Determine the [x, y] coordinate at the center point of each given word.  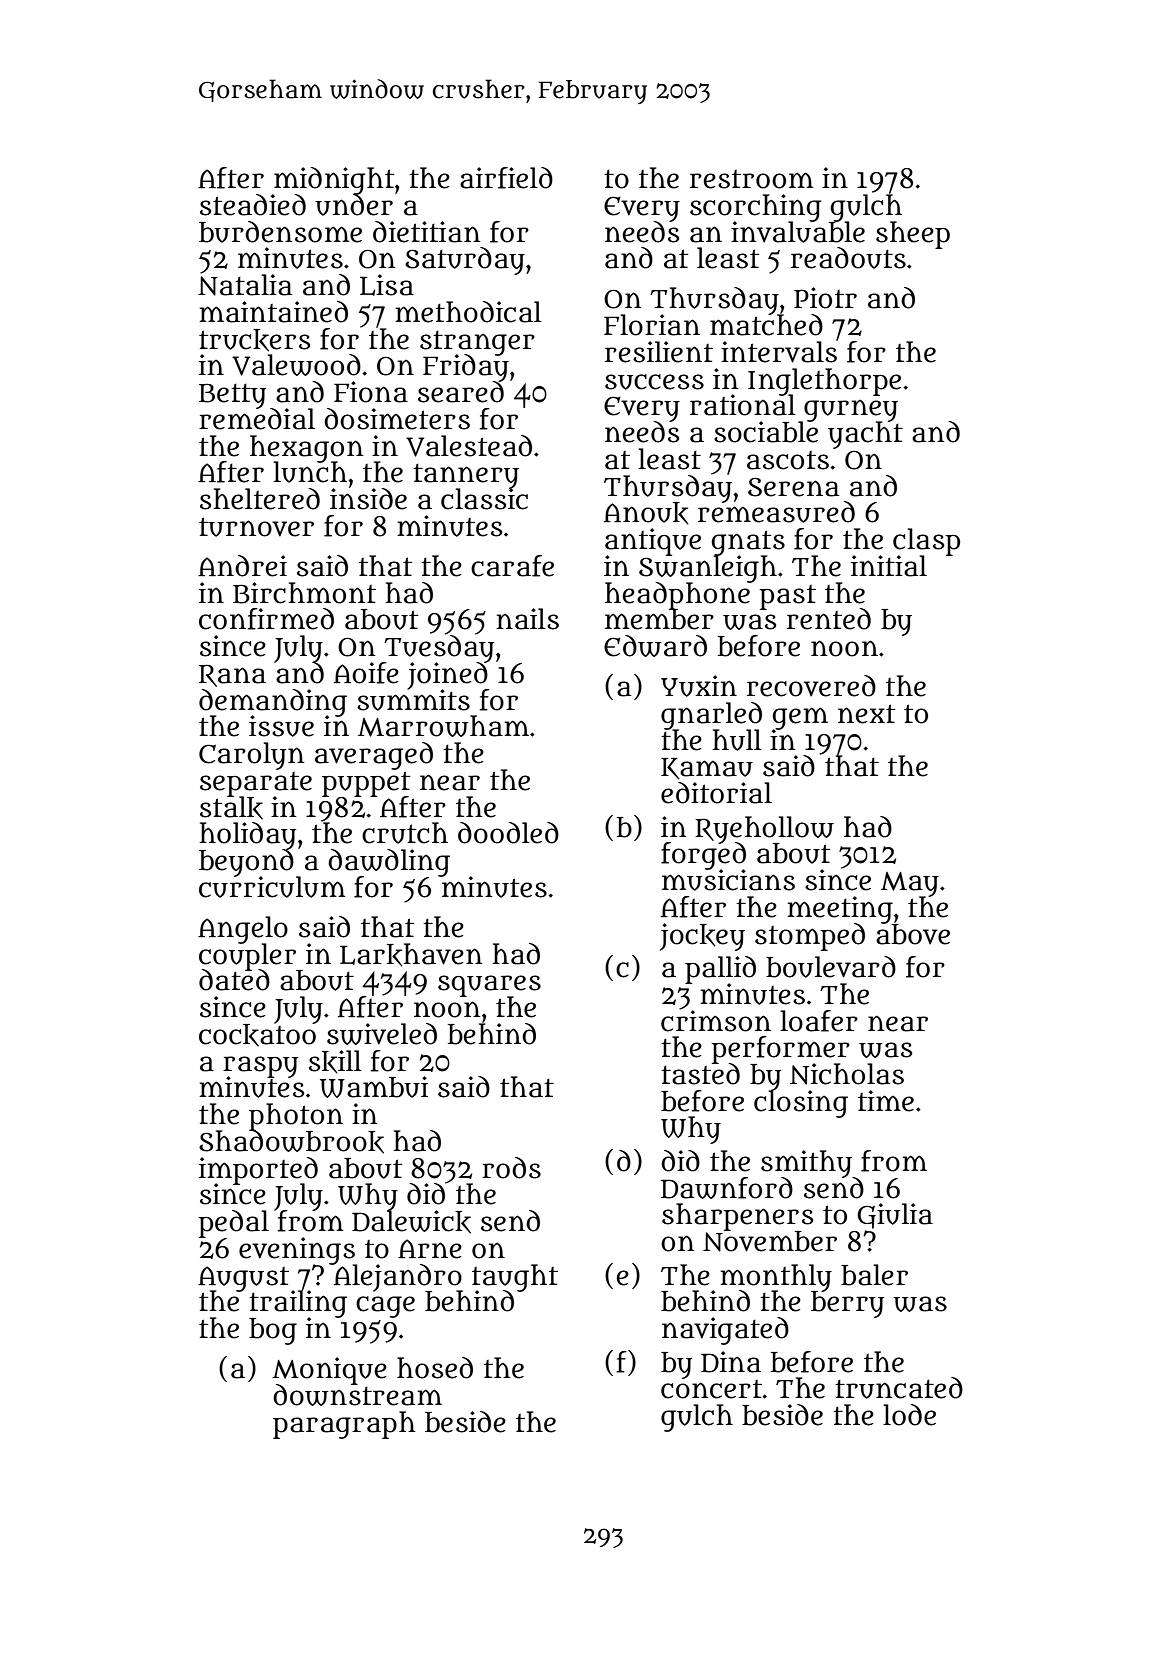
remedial [257, 419]
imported [258, 1170]
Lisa [387, 285]
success [654, 382]
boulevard [831, 967]
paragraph [344, 1425]
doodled [508, 833]
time [886, 1101]
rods [511, 1168]
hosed [435, 1368]
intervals [779, 352]
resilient [659, 352]
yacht [865, 435]
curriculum [272, 887]
